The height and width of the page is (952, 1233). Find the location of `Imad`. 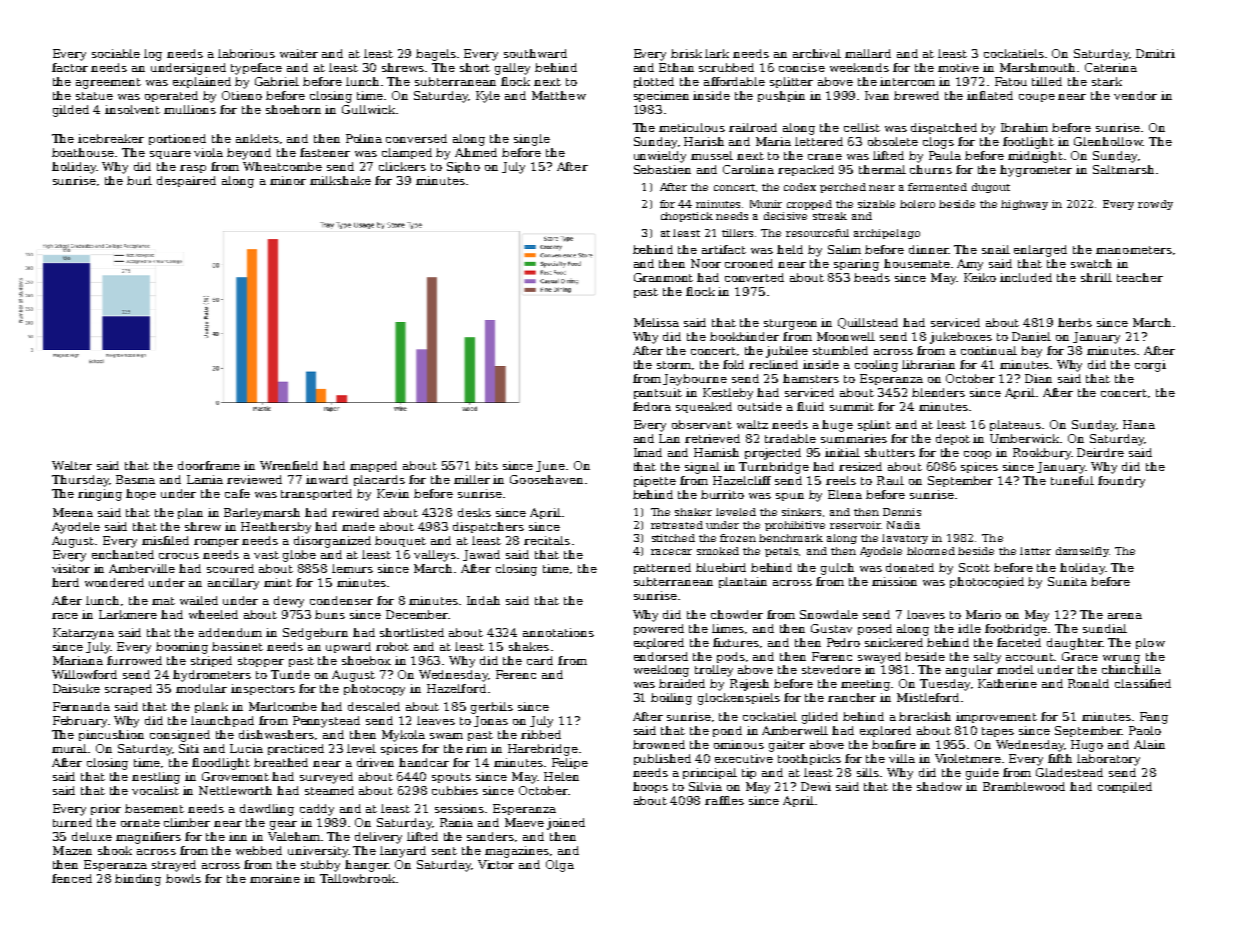

Imad is located at coordinates (648, 452).
